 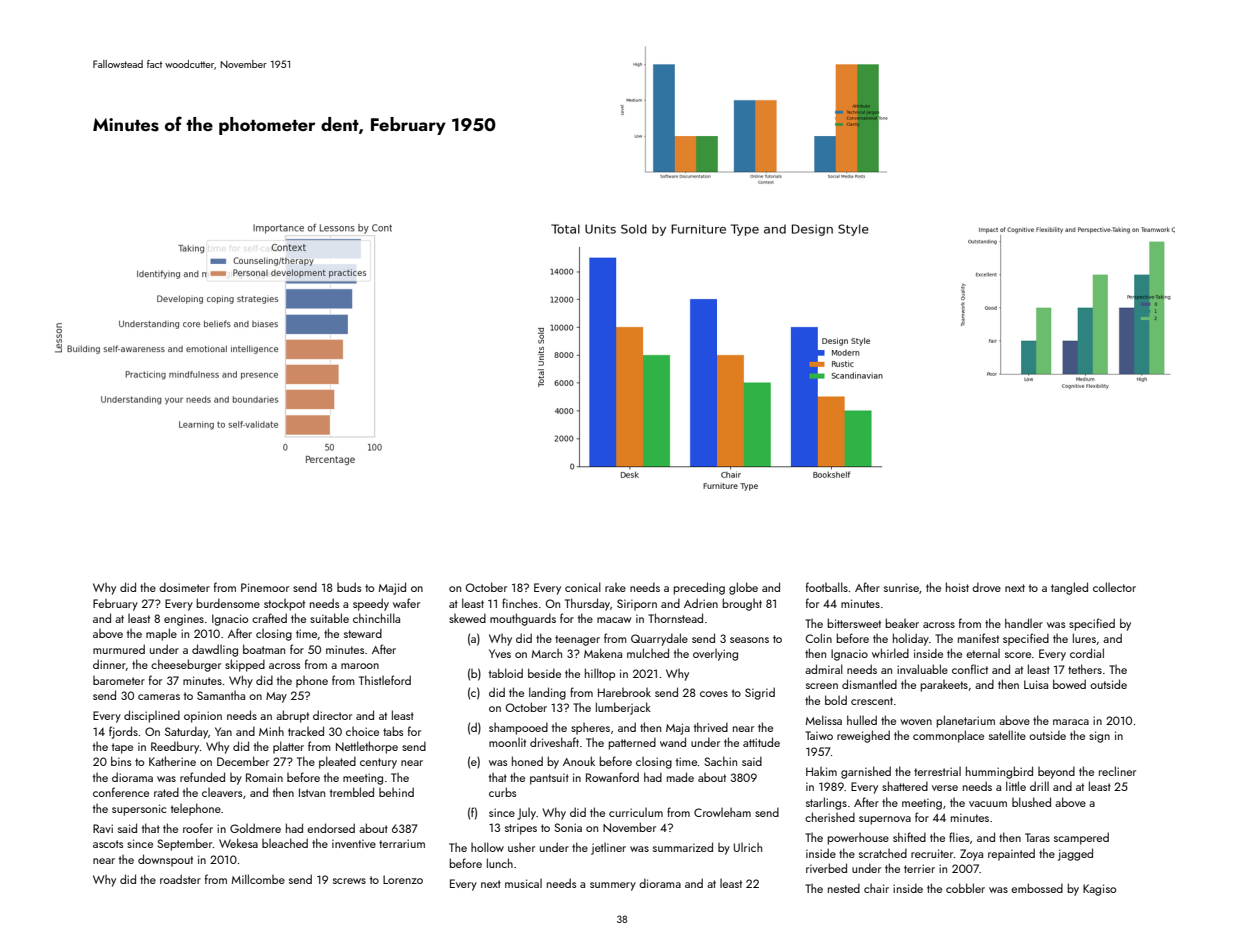 I want to click on spheres, so click(x=590, y=729).
